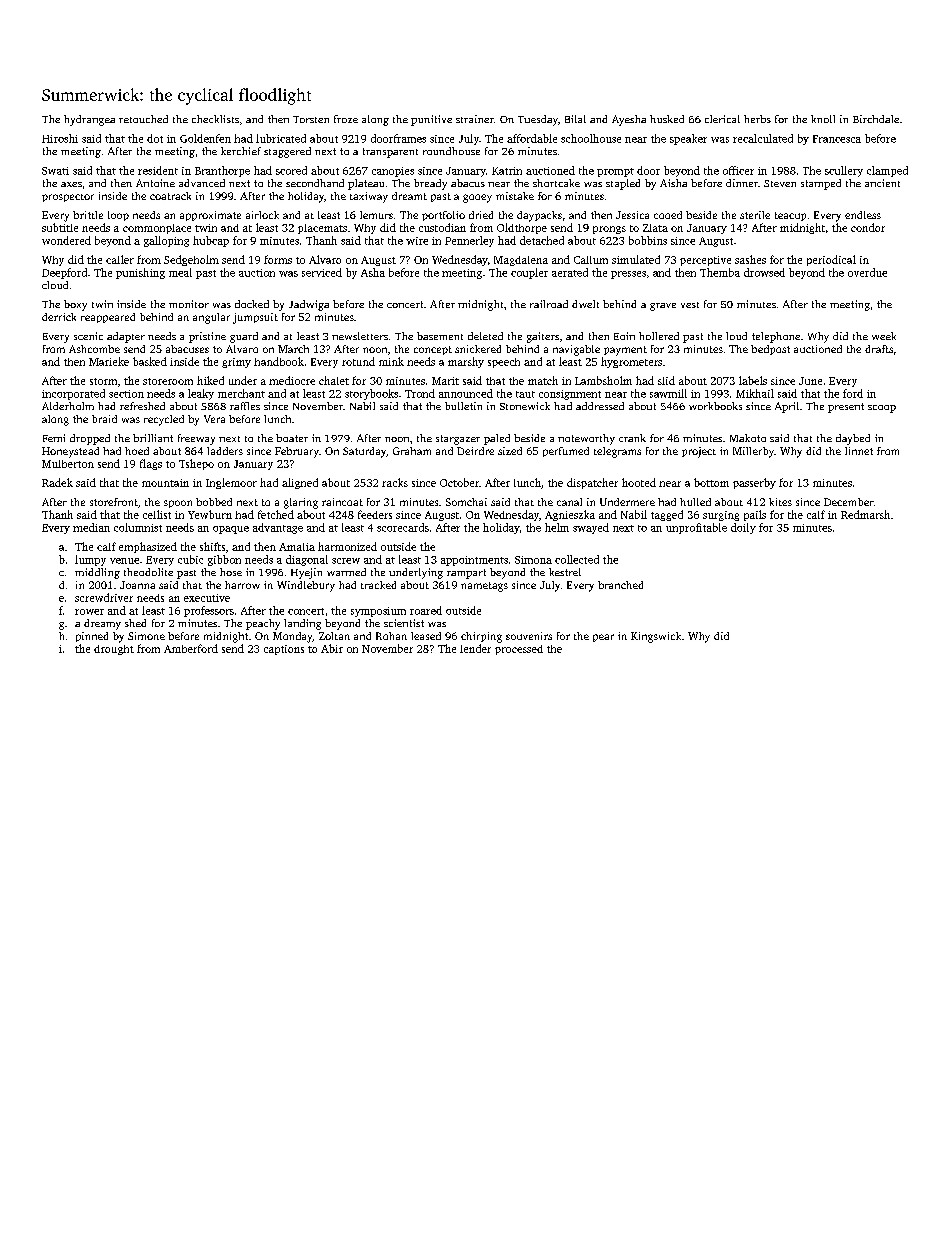  Describe the element at coordinates (433, 350) in the page. I see `concept` at that location.
